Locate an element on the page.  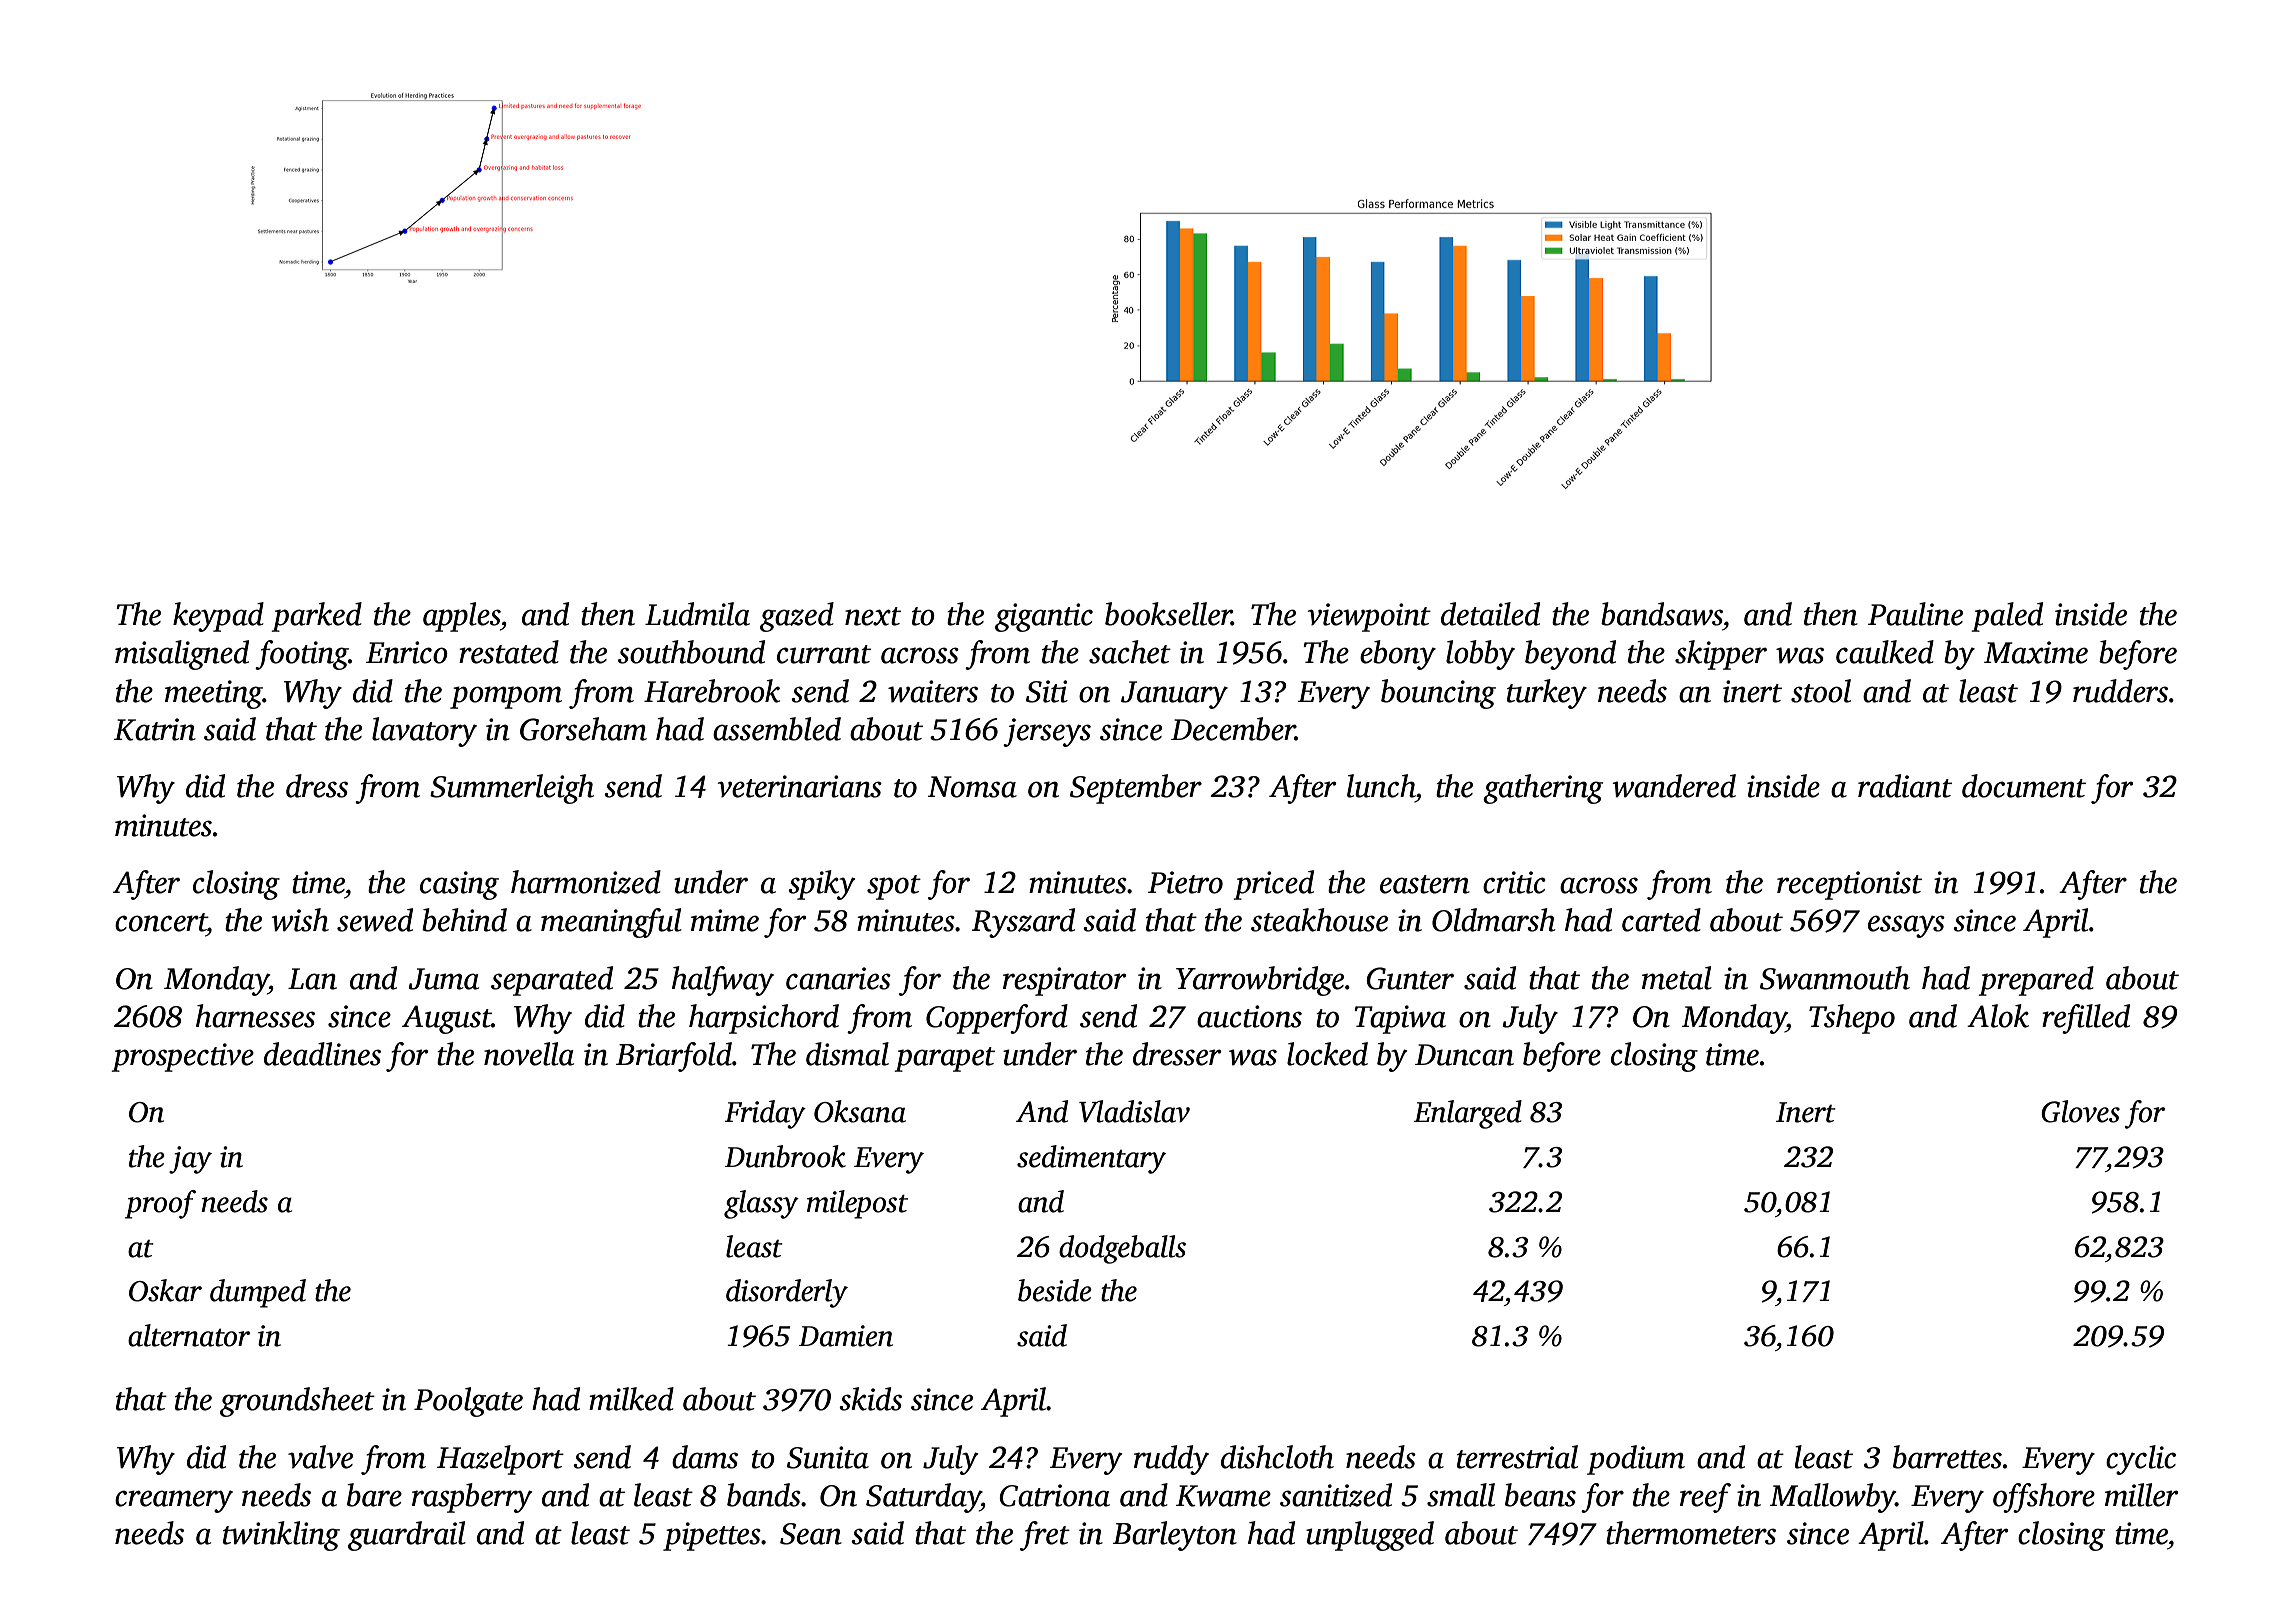
ebony is located at coordinates (1398, 655).
